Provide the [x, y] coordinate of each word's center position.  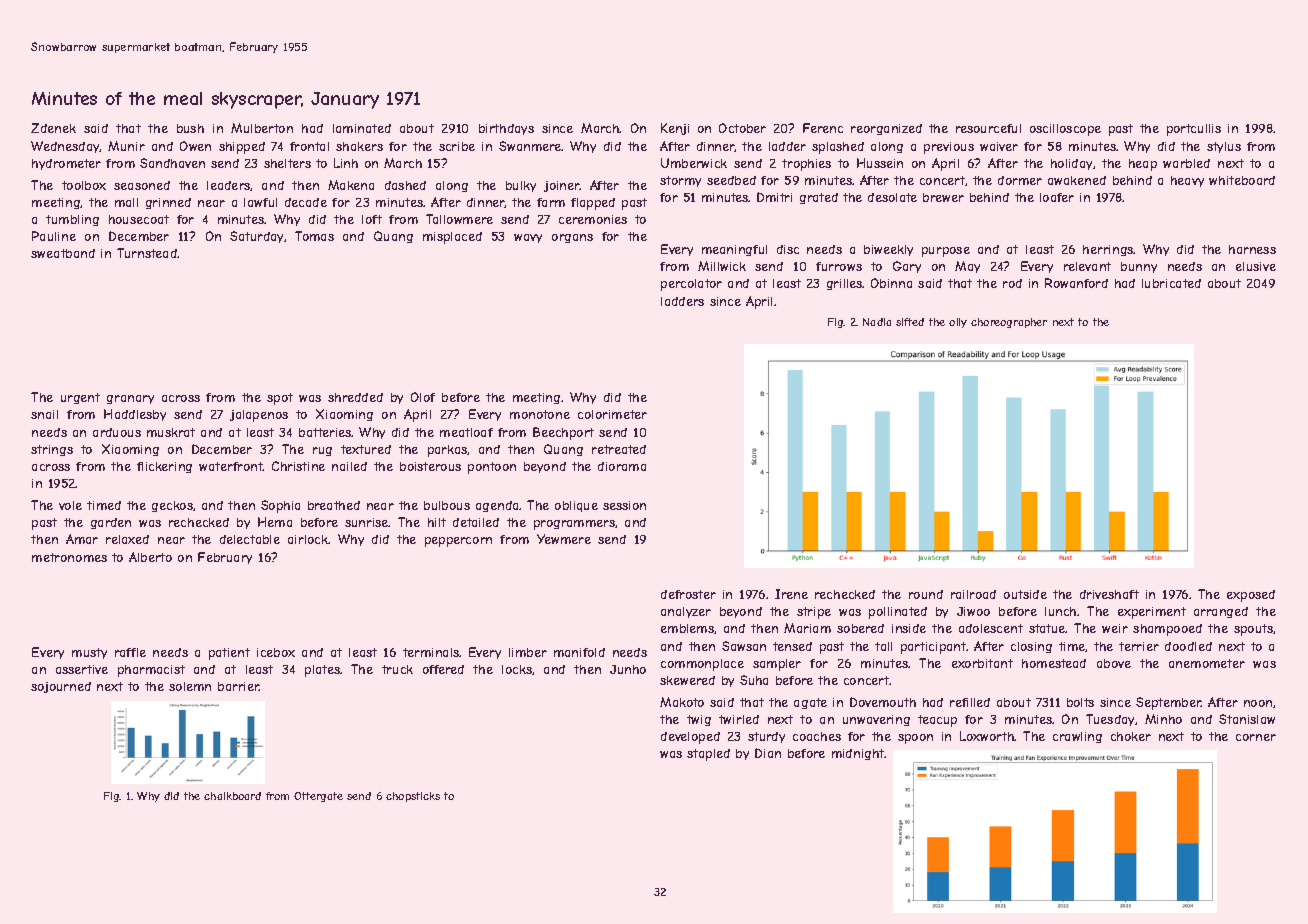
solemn [190, 686]
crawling [1077, 737]
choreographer [1009, 323]
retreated [619, 449]
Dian [768, 753]
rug [322, 451]
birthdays [506, 129]
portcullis [1194, 130]
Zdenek [53, 128]
